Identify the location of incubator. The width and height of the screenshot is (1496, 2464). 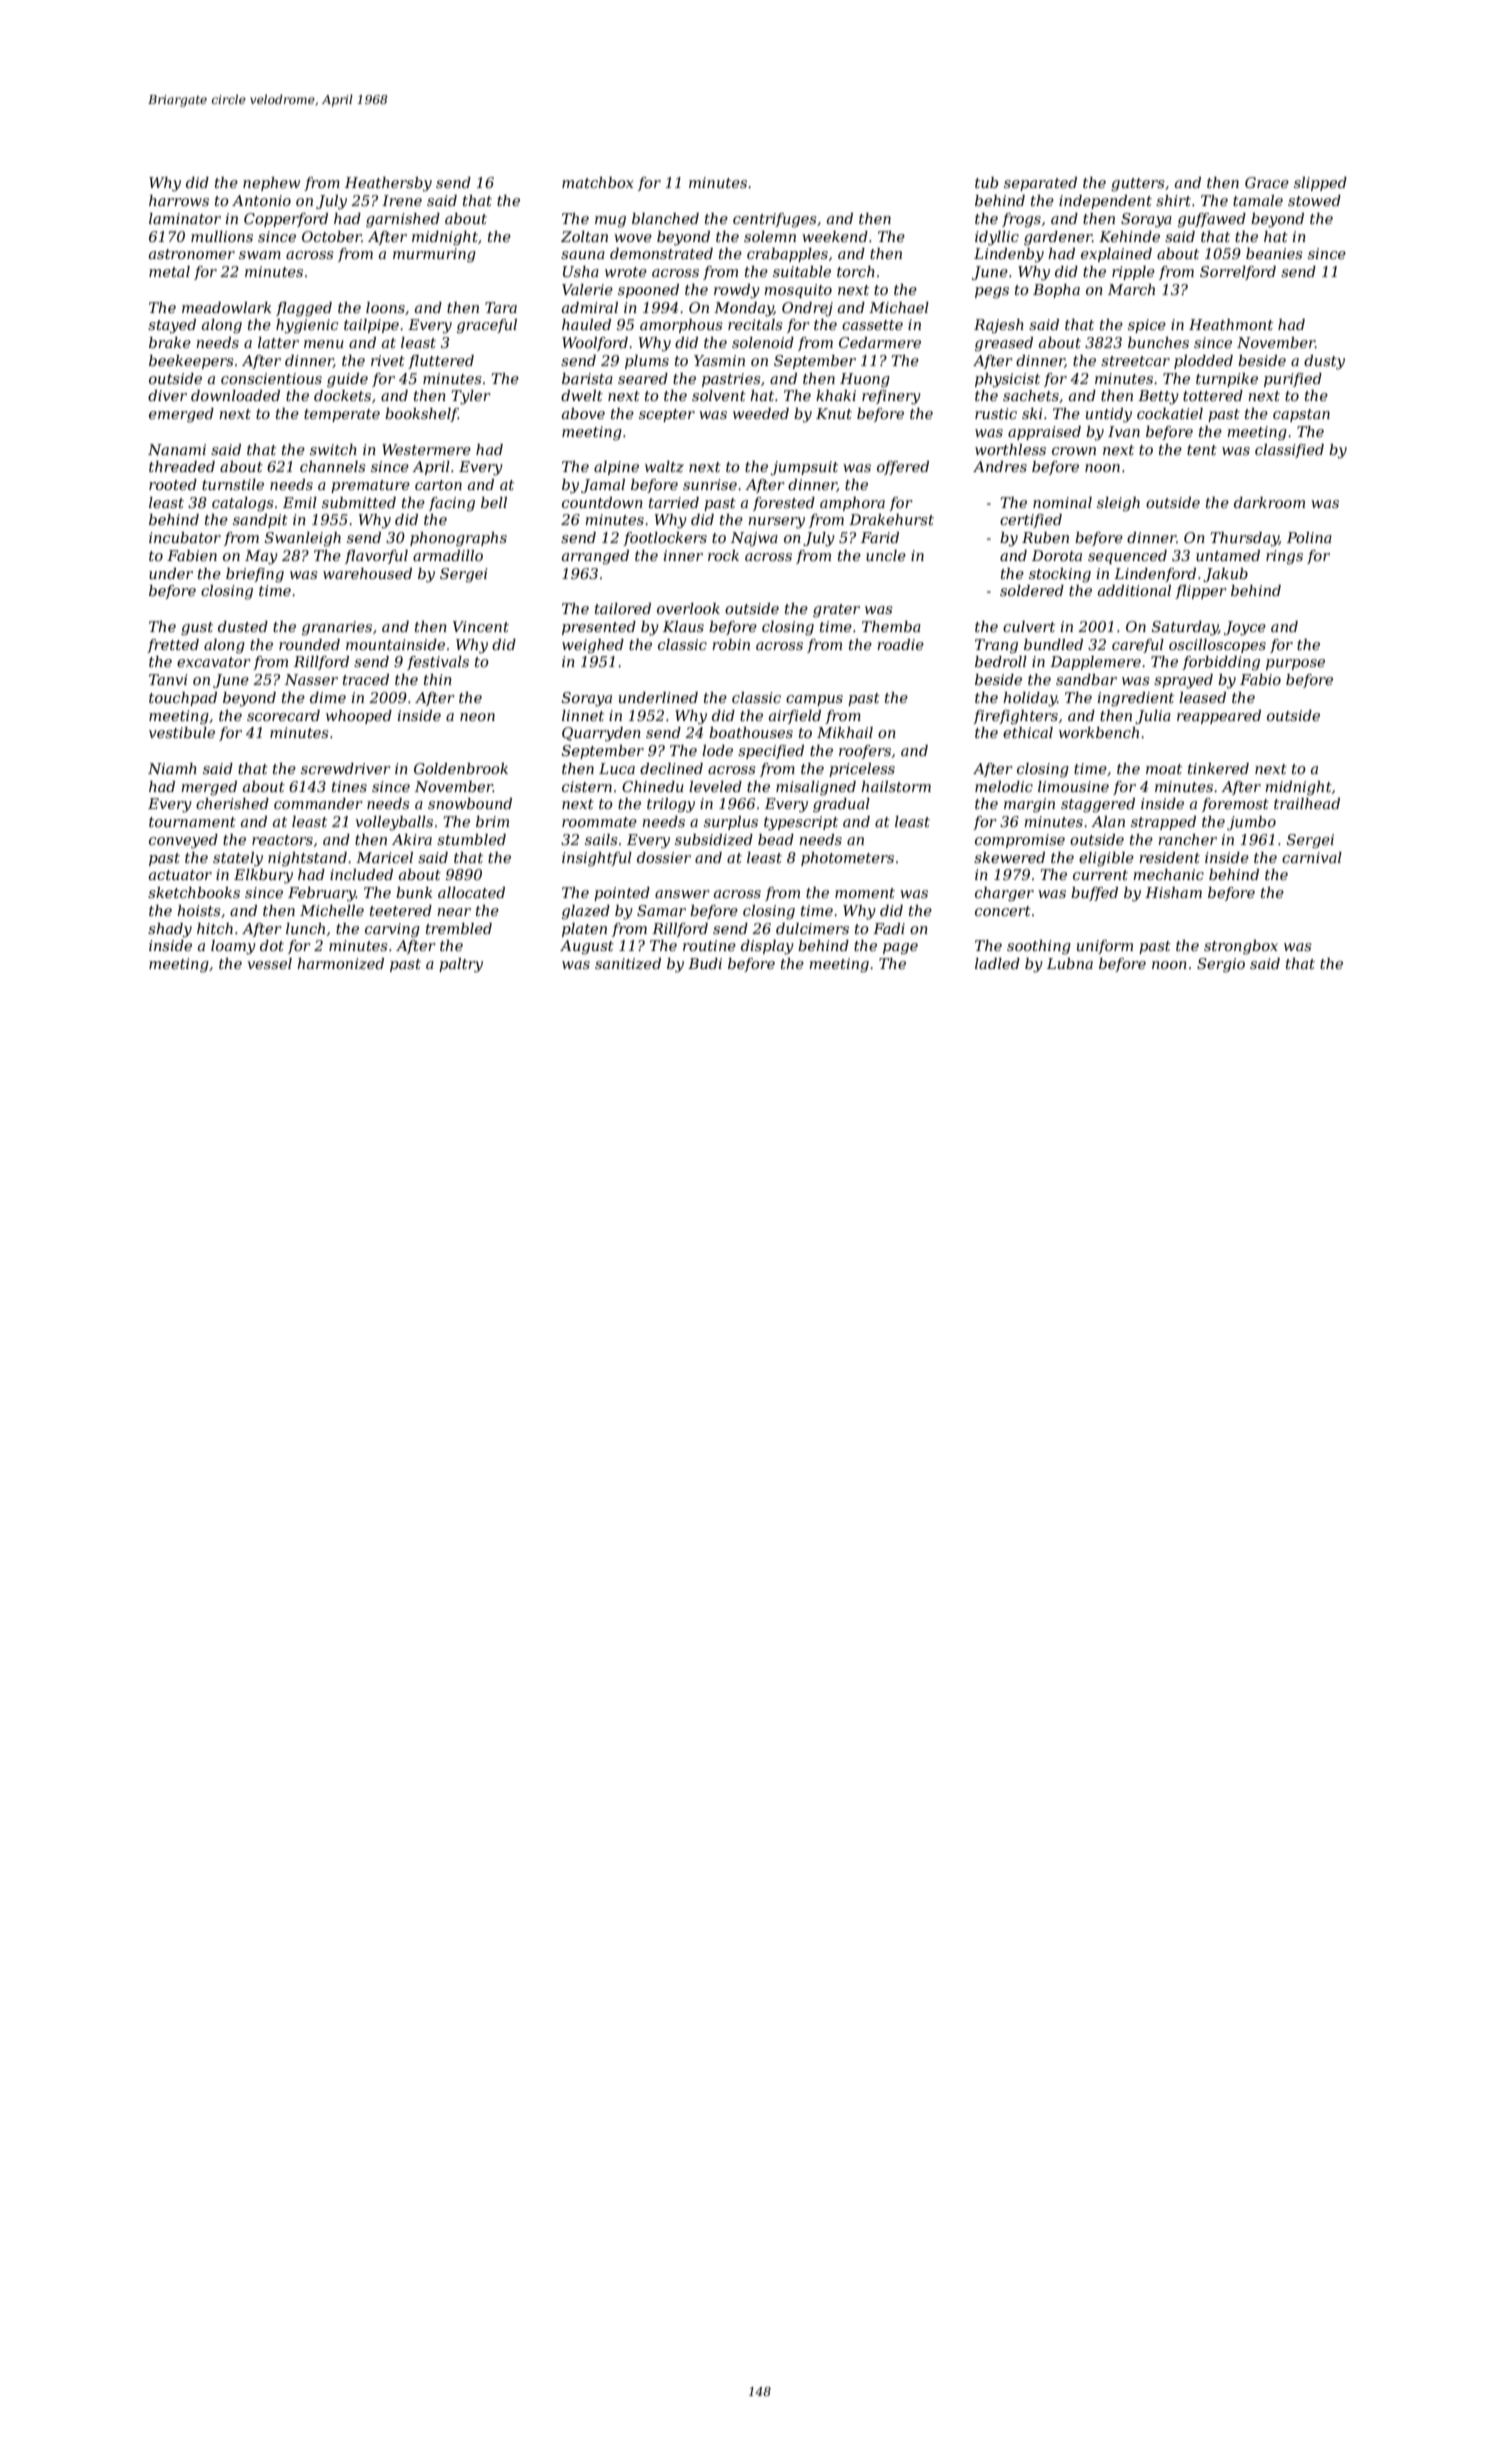
(185, 537).
